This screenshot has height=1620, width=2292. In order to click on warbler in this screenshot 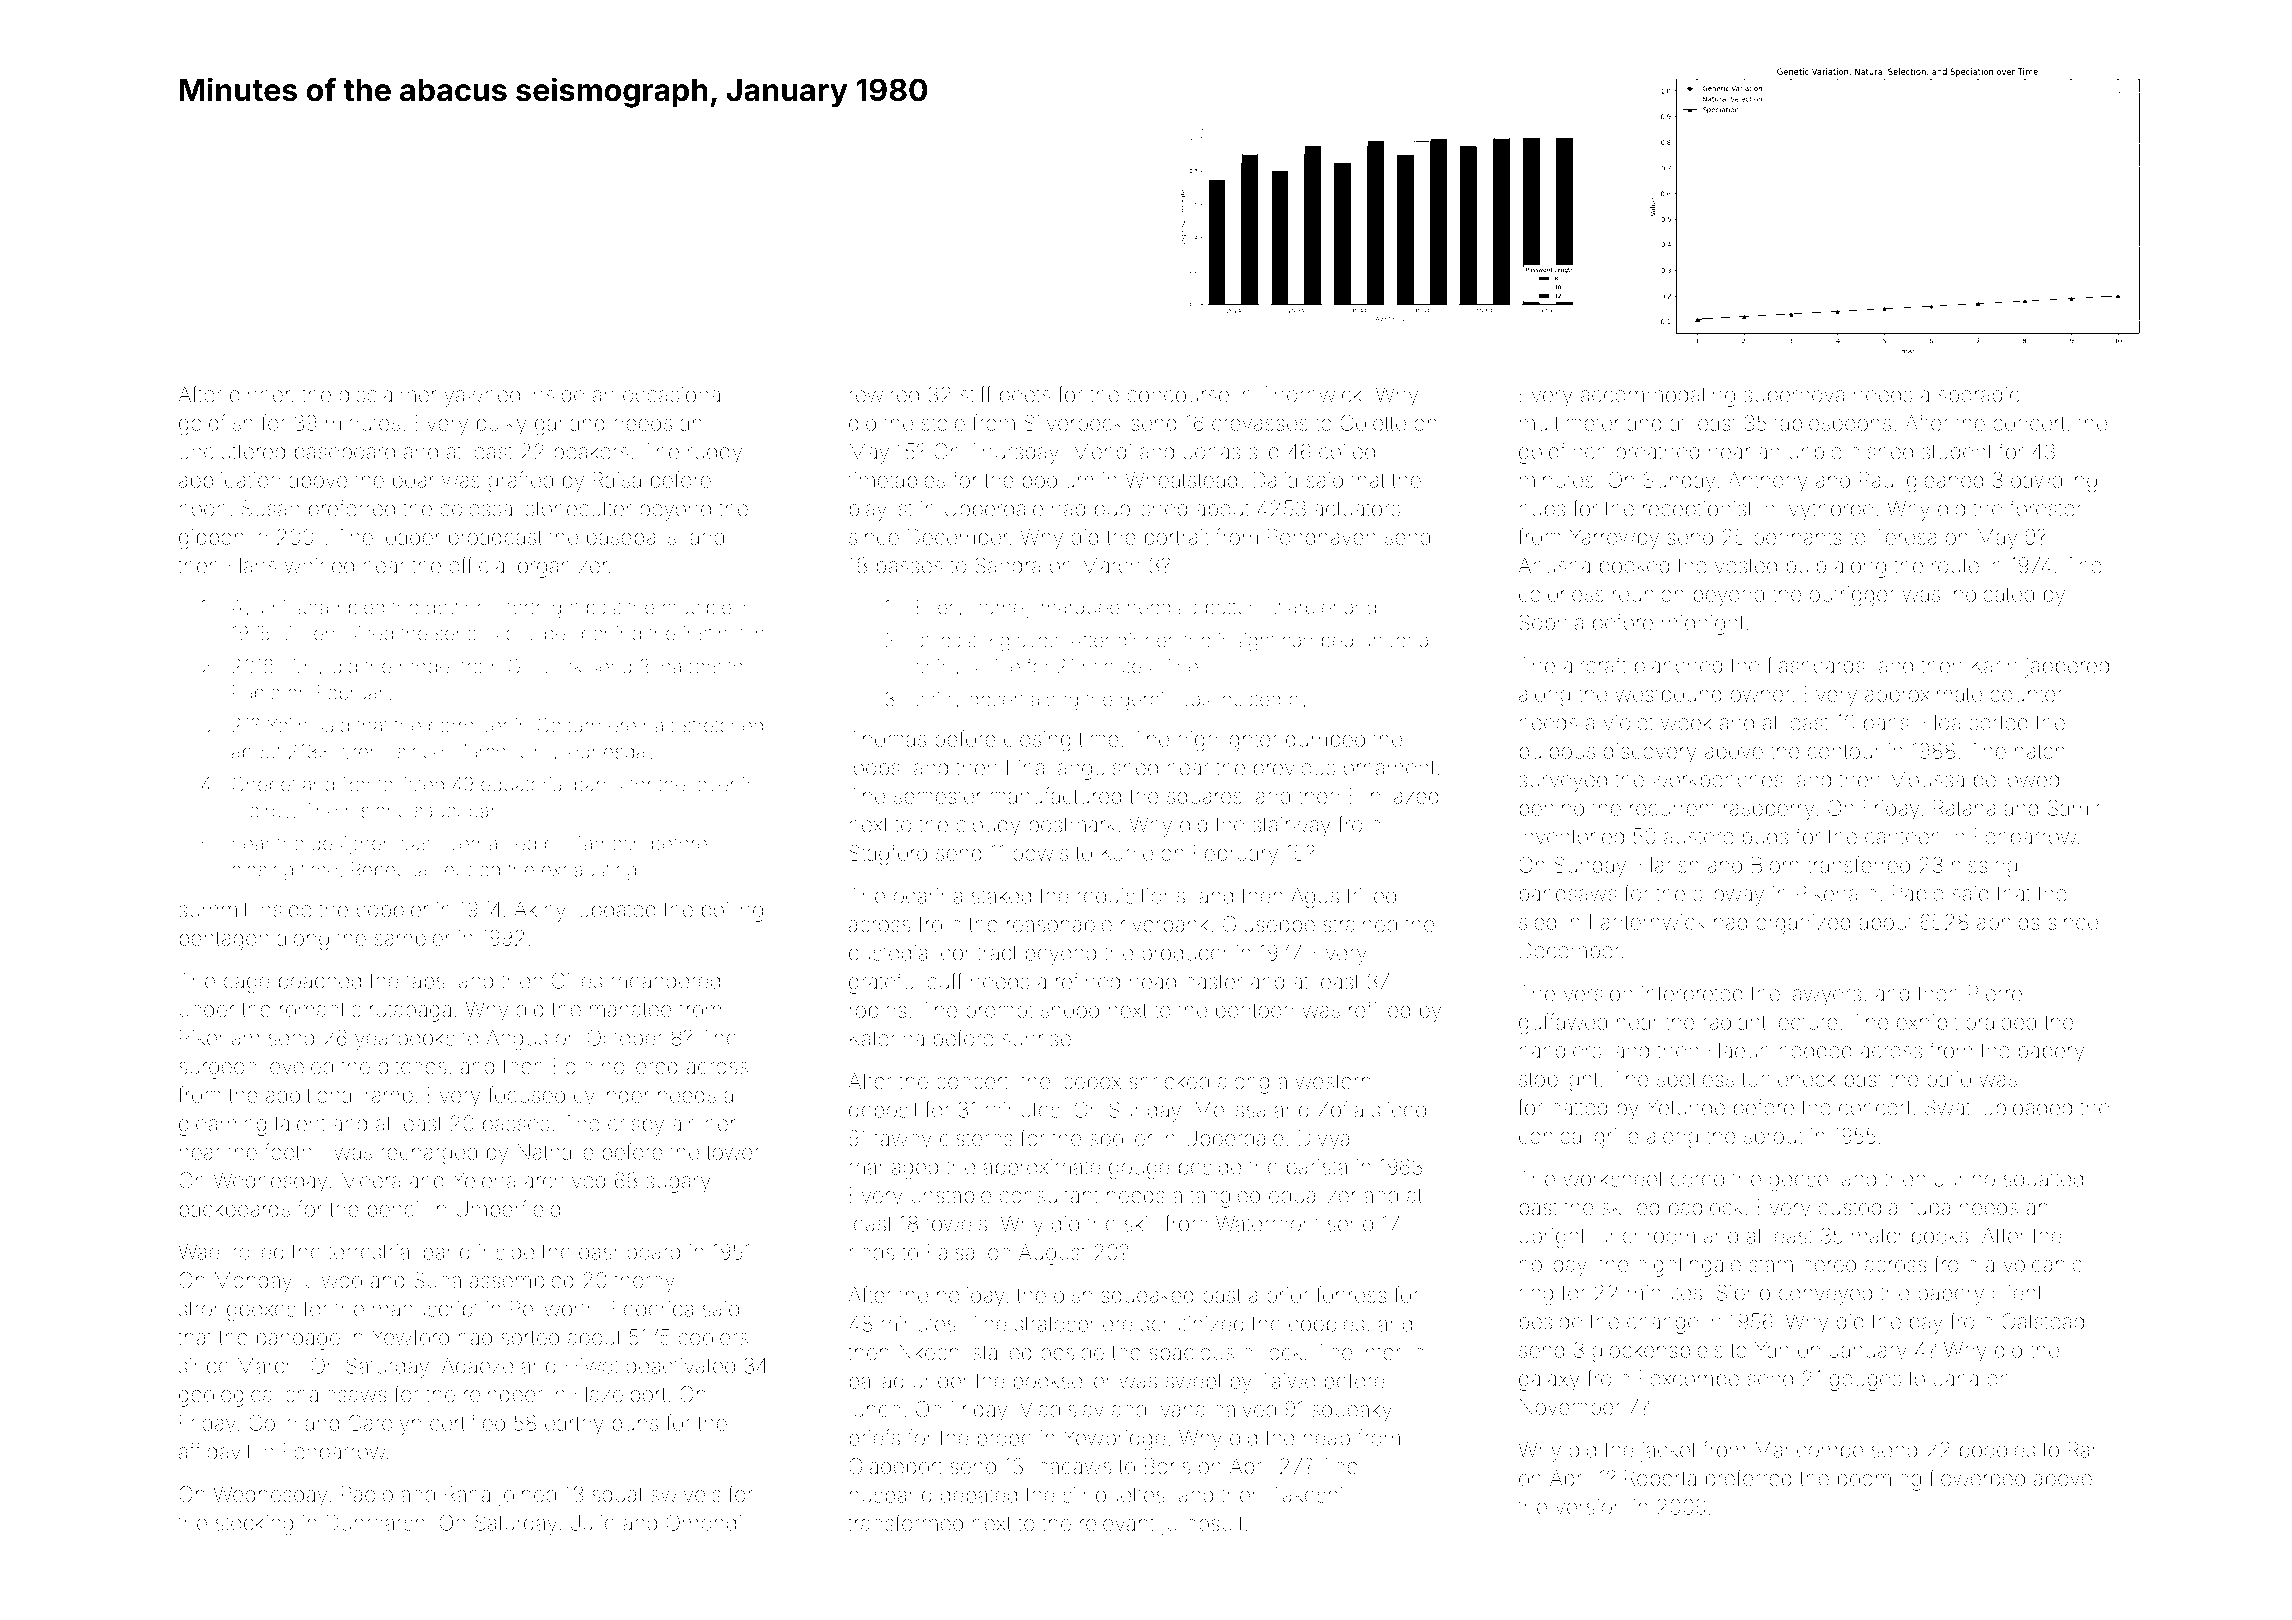, I will do `click(1305, 607)`.
